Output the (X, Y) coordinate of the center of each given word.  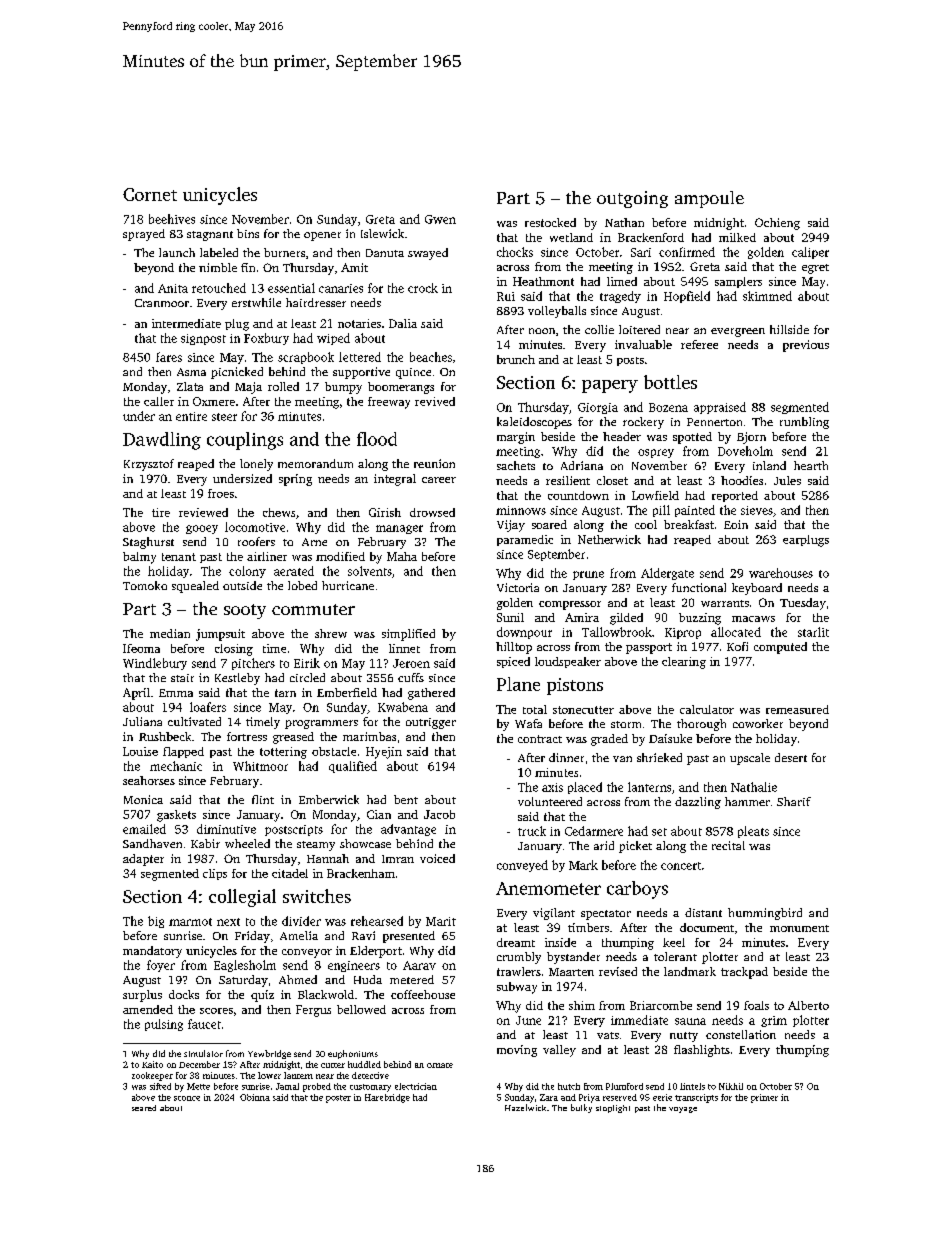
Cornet (150, 194)
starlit (813, 632)
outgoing (632, 199)
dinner (566, 757)
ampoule (709, 199)
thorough (701, 725)
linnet (404, 648)
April (136, 694)
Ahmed (298, 979)
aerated (294, 571)
